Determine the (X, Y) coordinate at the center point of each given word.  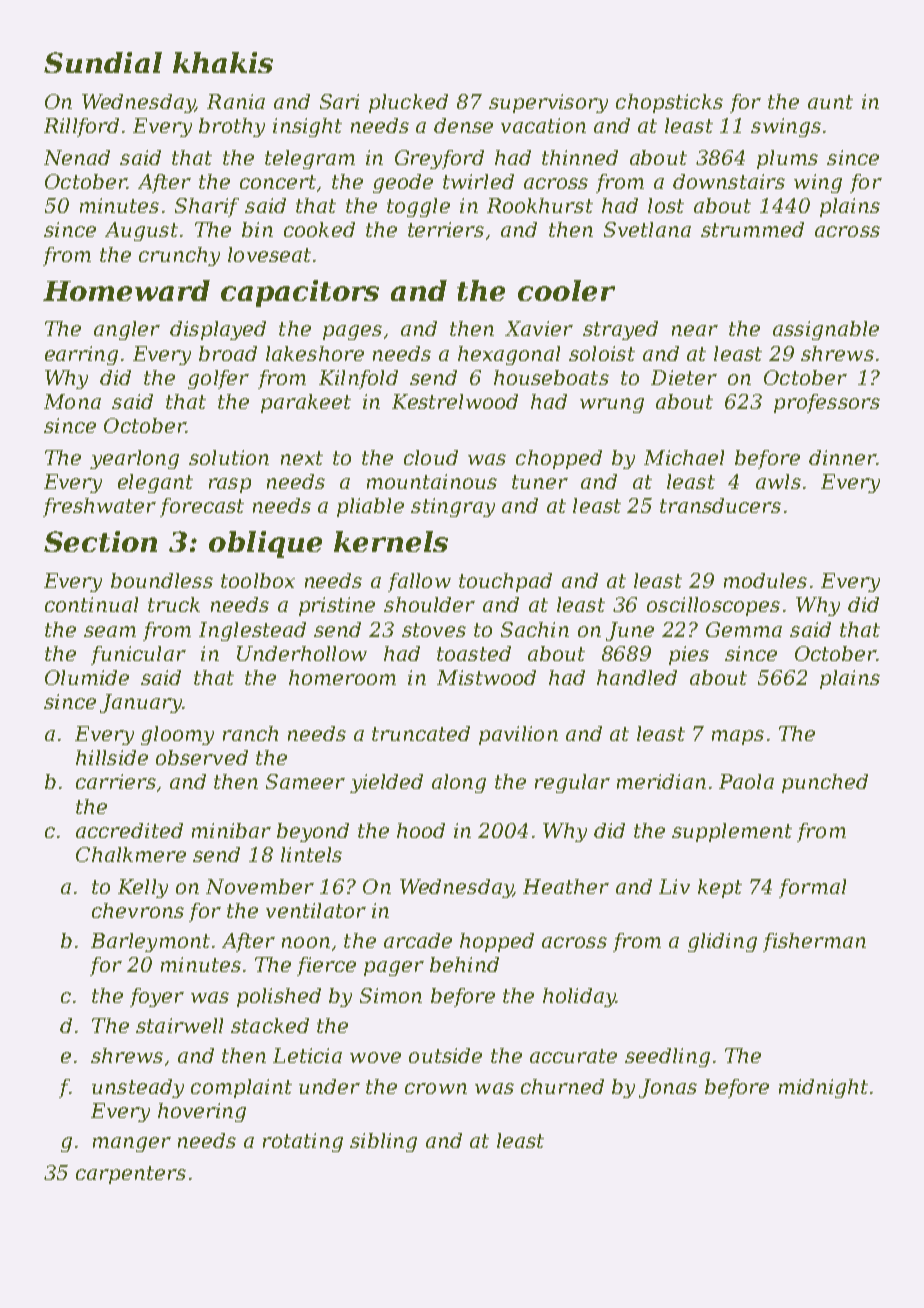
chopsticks (669, 103)
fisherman (814, 942)
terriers (446, 229)
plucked (408, 103)
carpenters (131, 1175)
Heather (566, 886)
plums (787, 159)
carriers (116, 781)
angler (127, 330)
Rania (236, 101)
